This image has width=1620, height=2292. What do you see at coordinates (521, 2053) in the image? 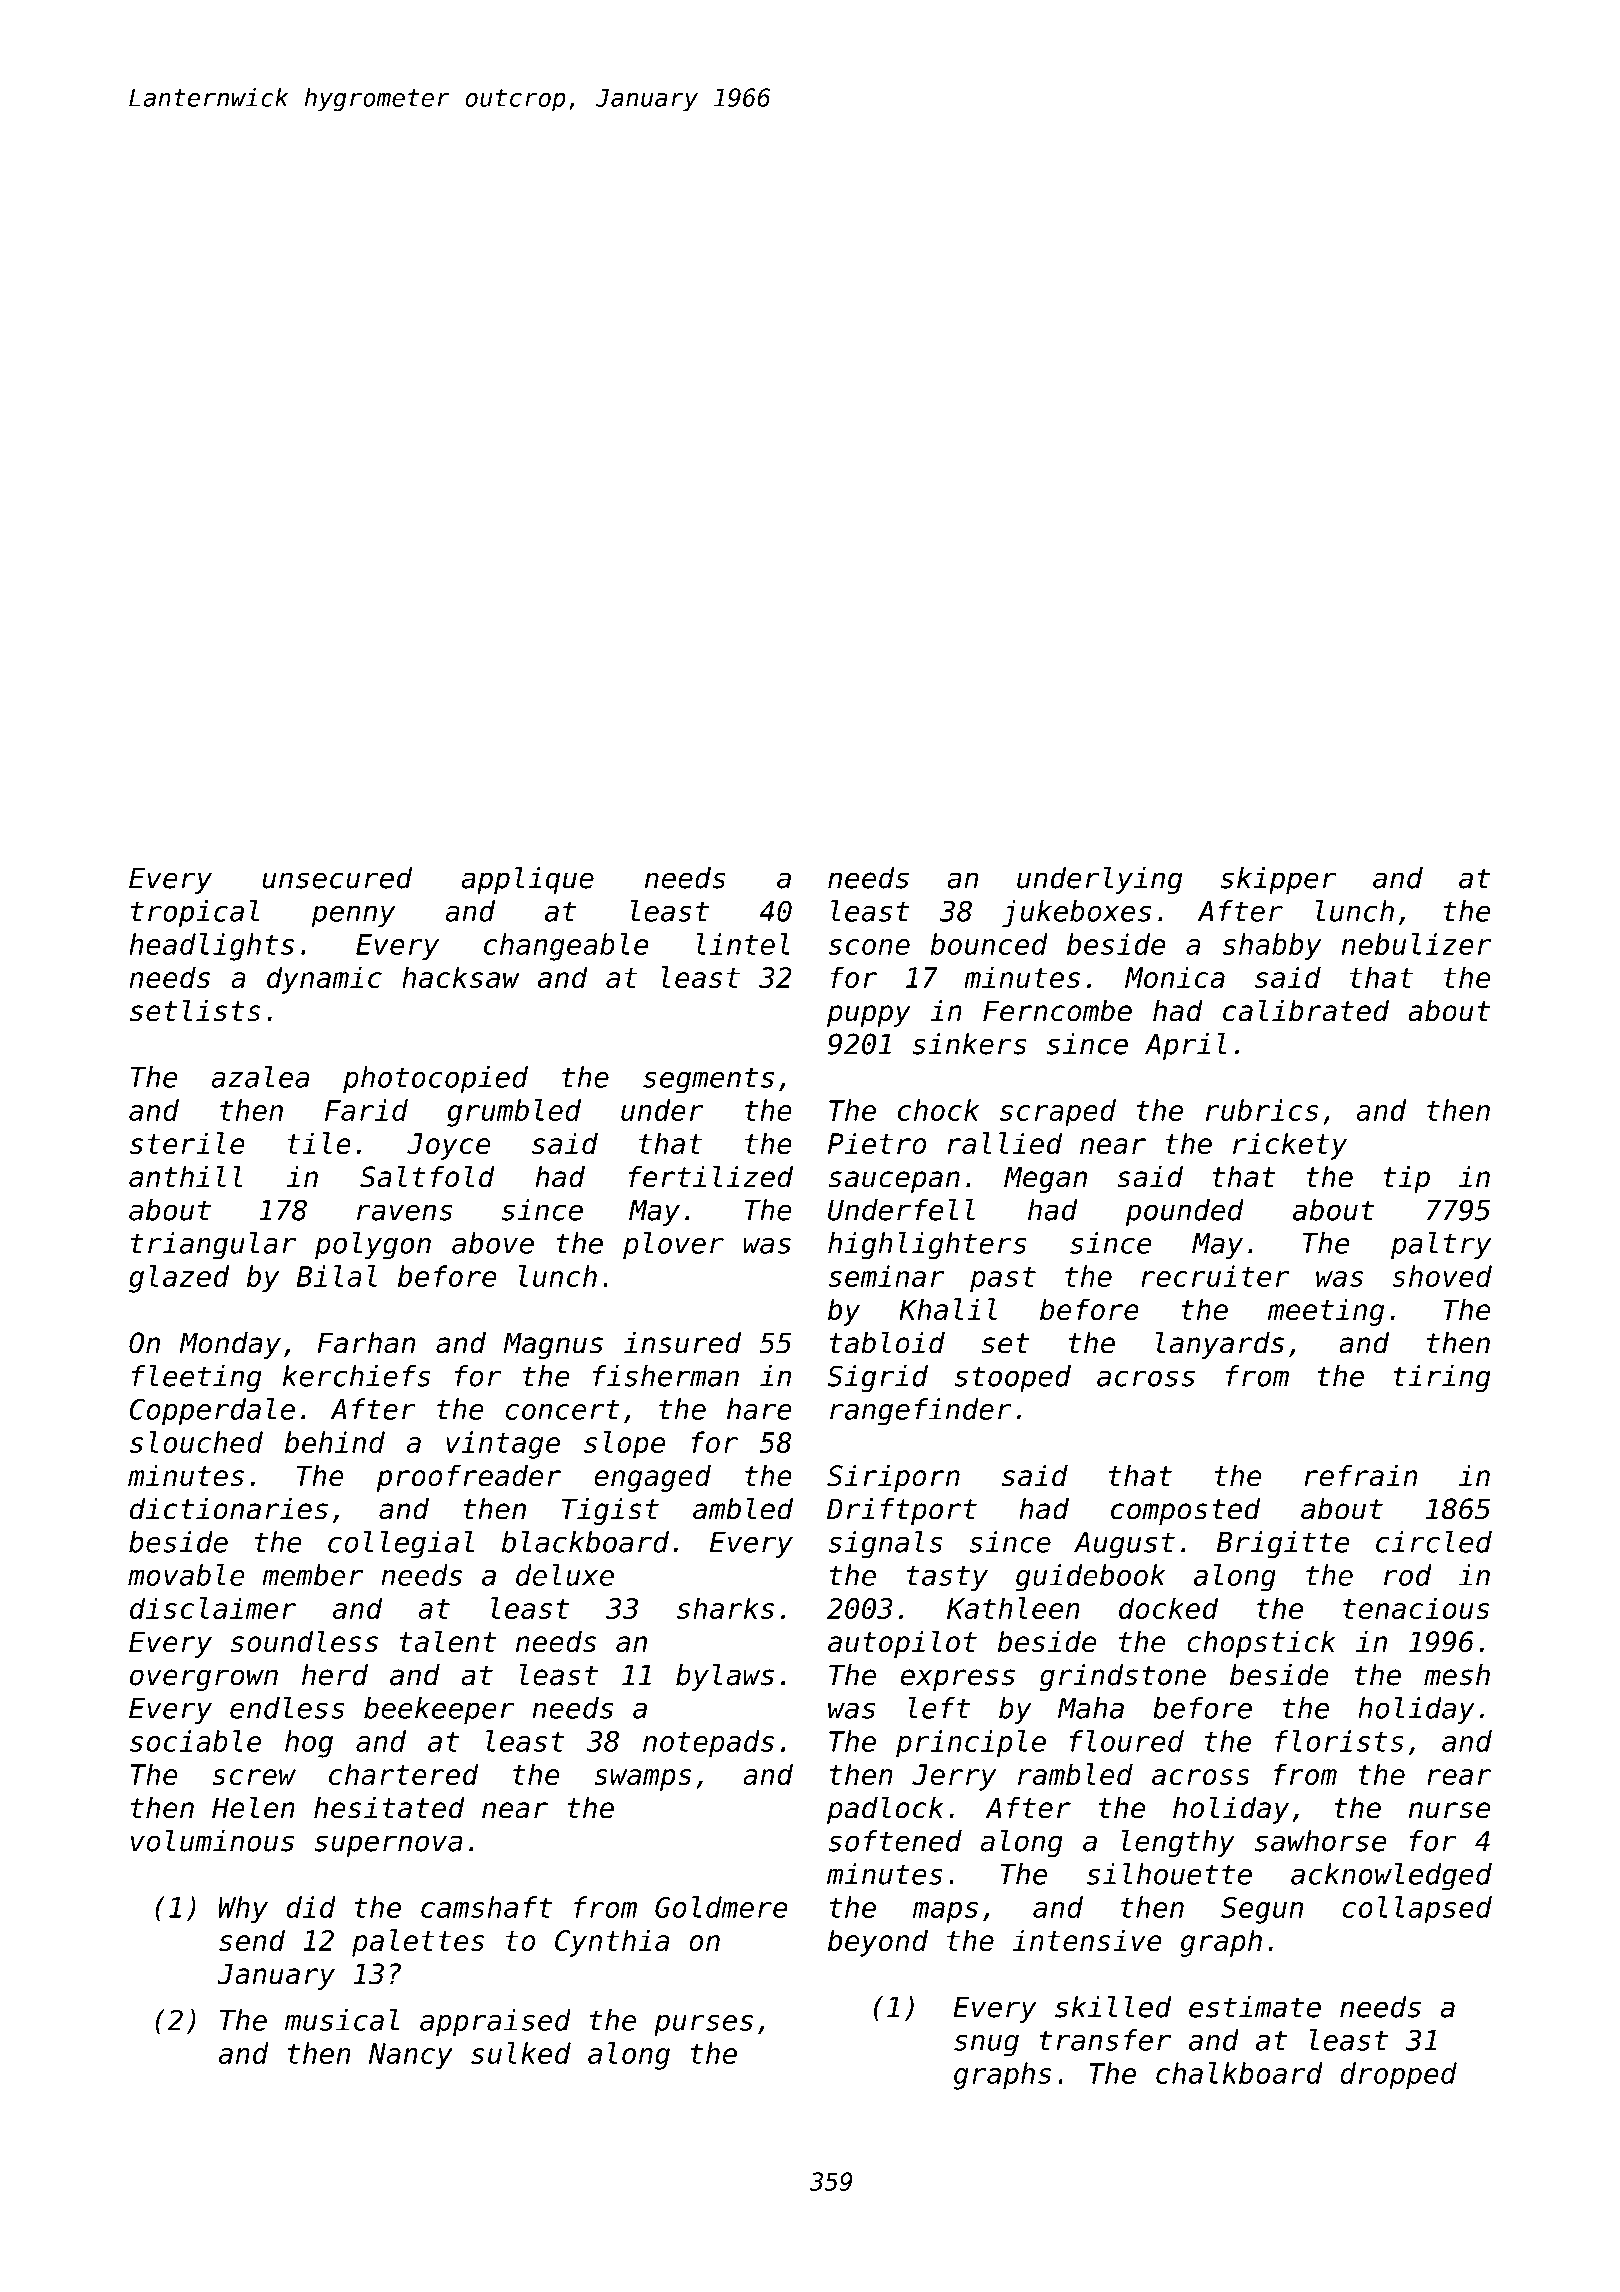
I see `sulked` at bounding box center [521, 2053].
